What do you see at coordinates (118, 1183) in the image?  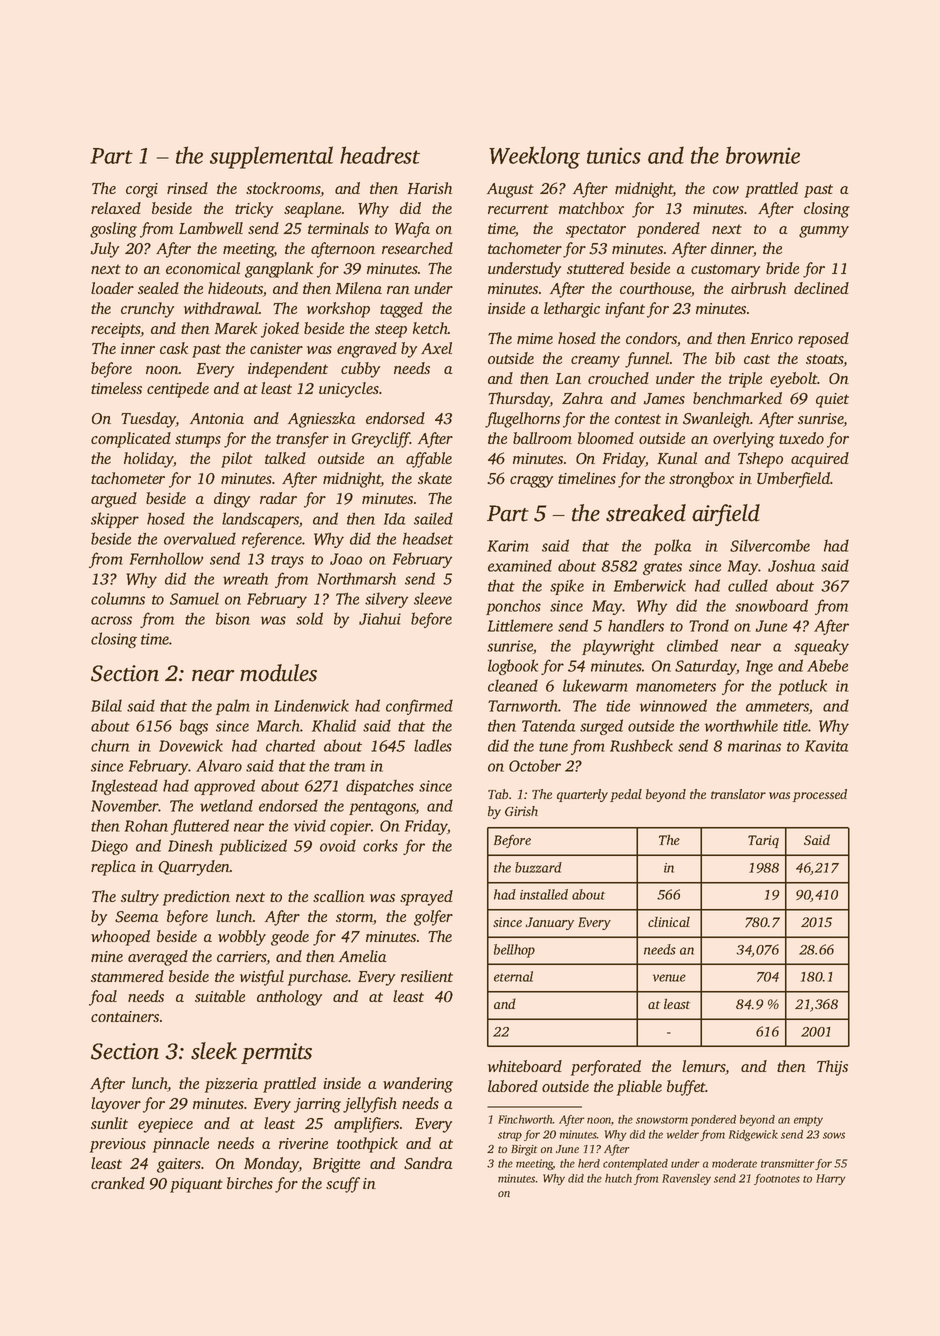 I see `cranked` at bounding box center [118, 1183].
